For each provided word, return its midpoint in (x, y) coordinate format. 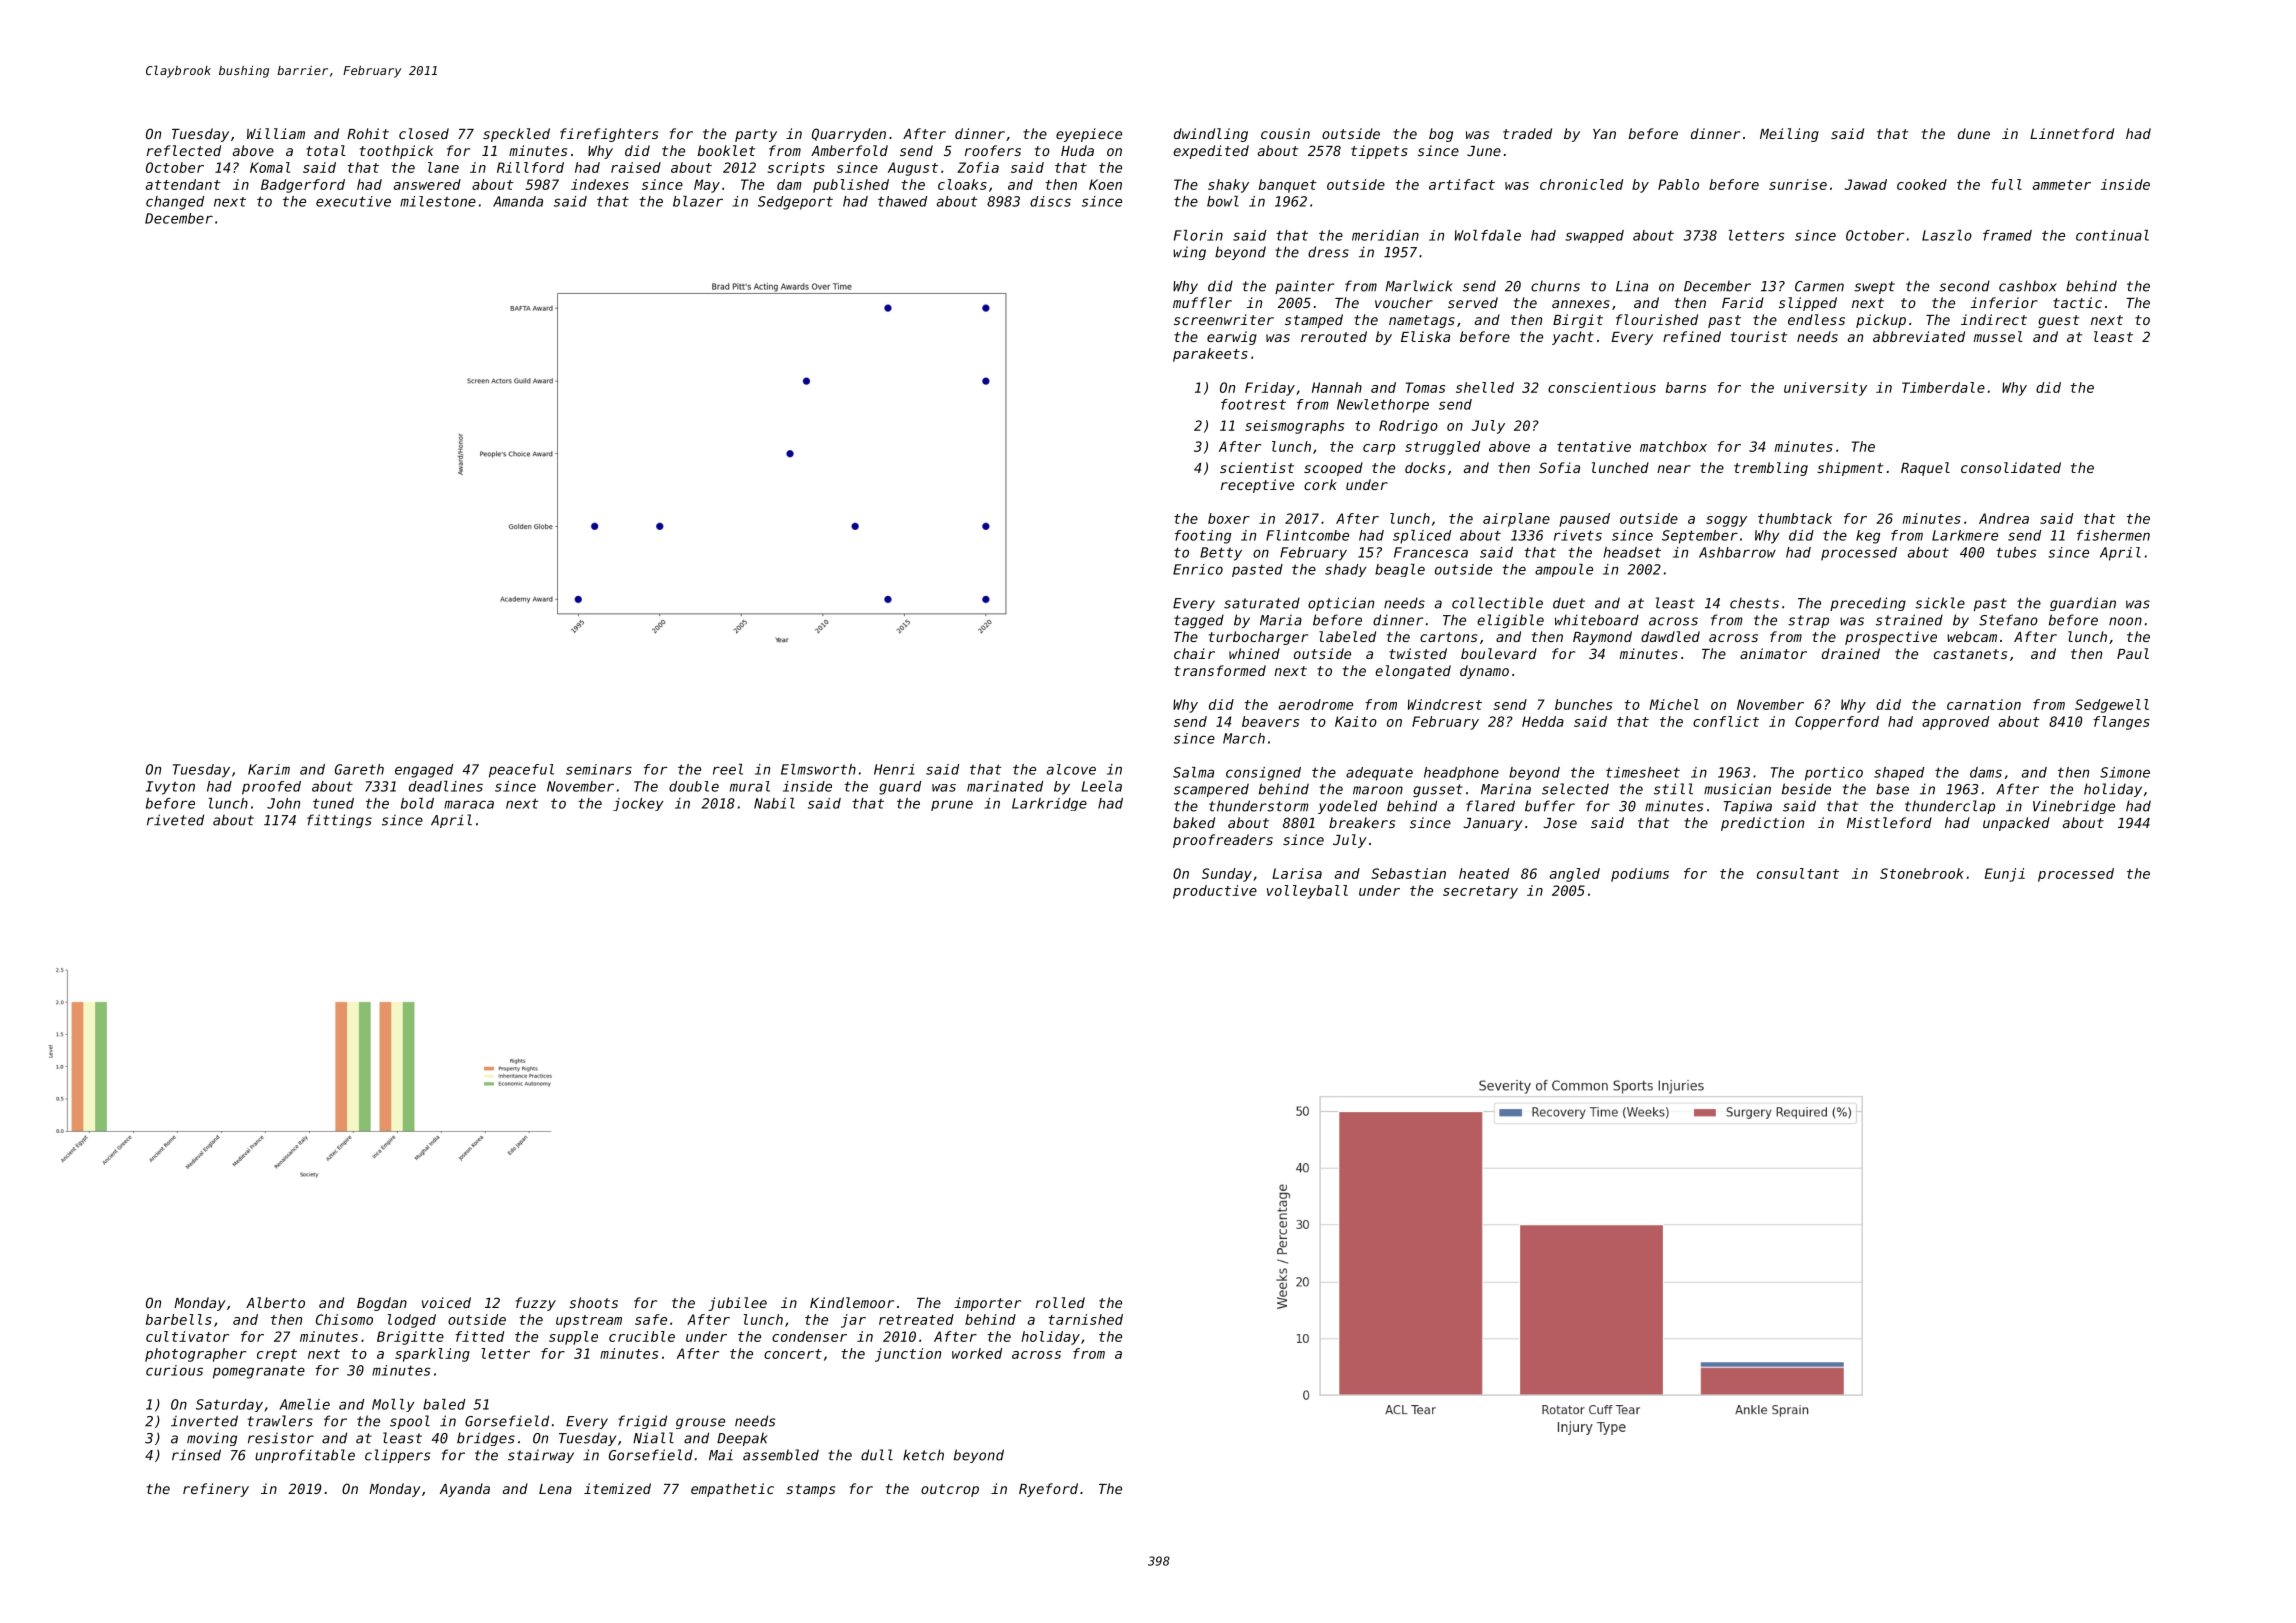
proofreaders (1223, 841)
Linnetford (2072, 133)
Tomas (1425, 387)
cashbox (2028, 286)
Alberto (275, 1302)
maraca (469, 804)
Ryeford (1048, 1490)
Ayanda (465, 1490)
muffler (1202, 302)
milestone (438, 201)
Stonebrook (1922, 873)
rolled (1060, 1302)
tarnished (1085, 1319)
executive (353, 201)
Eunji (2005, 875)
